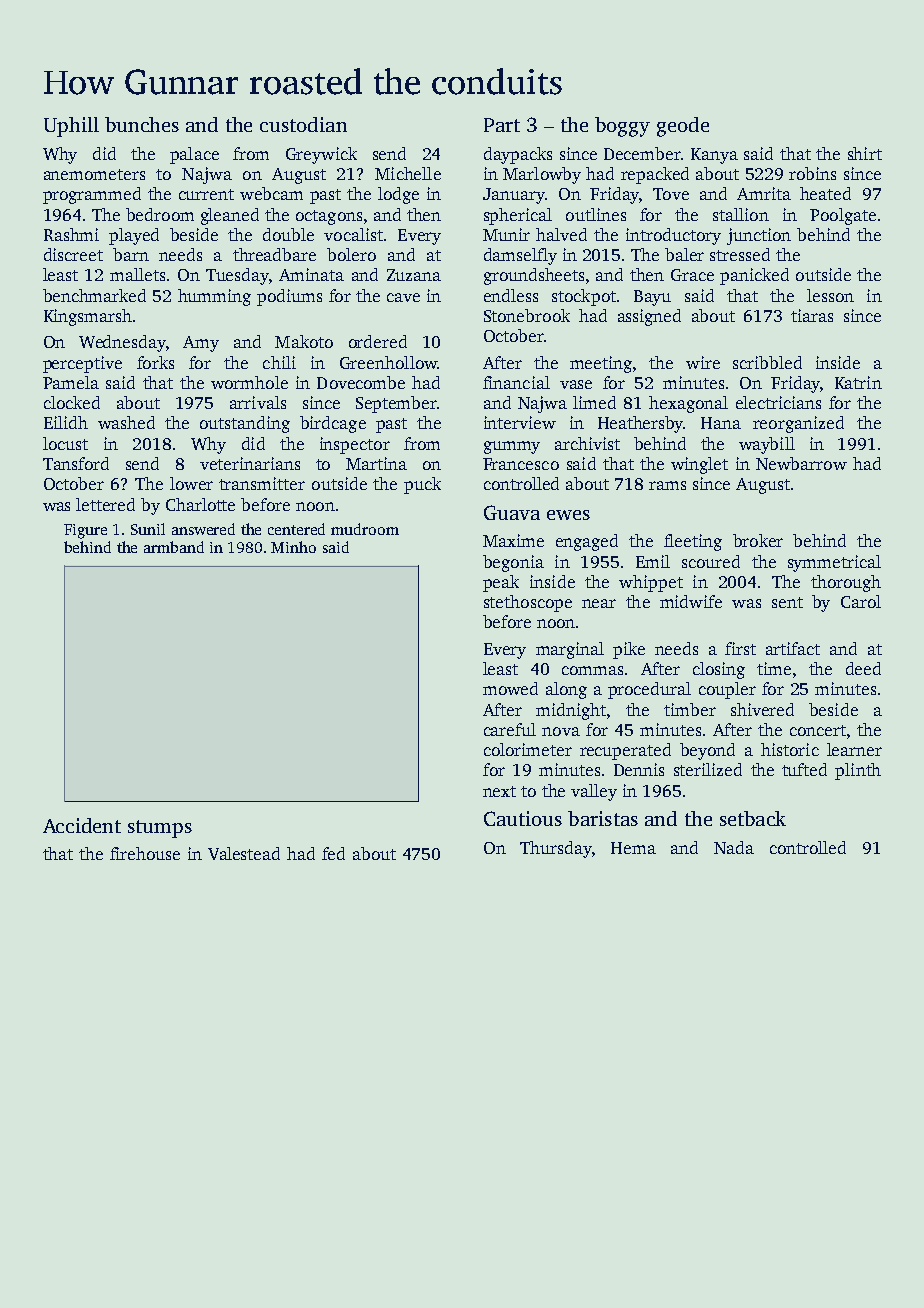 Image resolution: width=924 pixels, height=1308 pixels. I want to click on Newbarrow, so click(801, 463).
